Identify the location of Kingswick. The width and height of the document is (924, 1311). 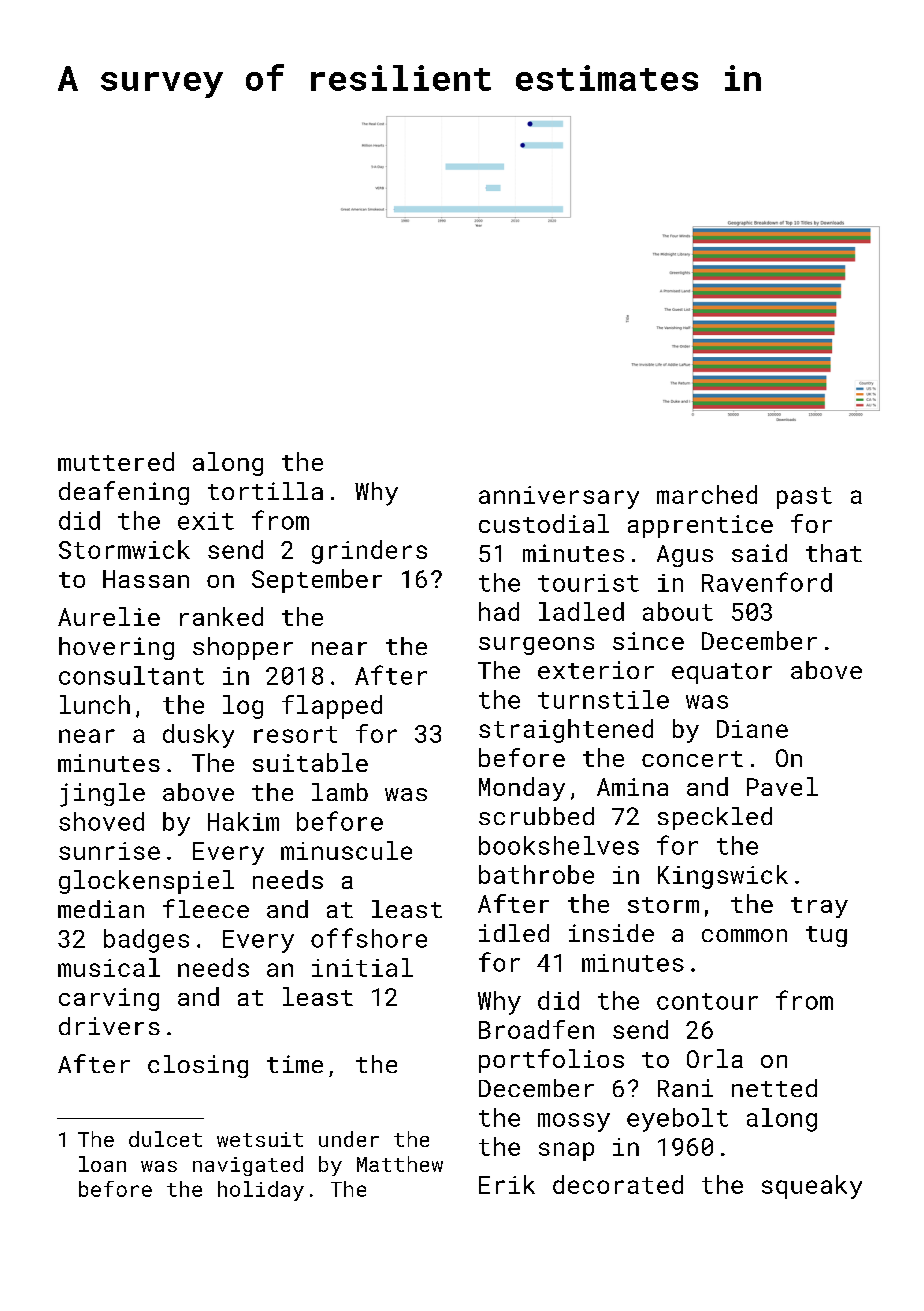
(723, 877).
